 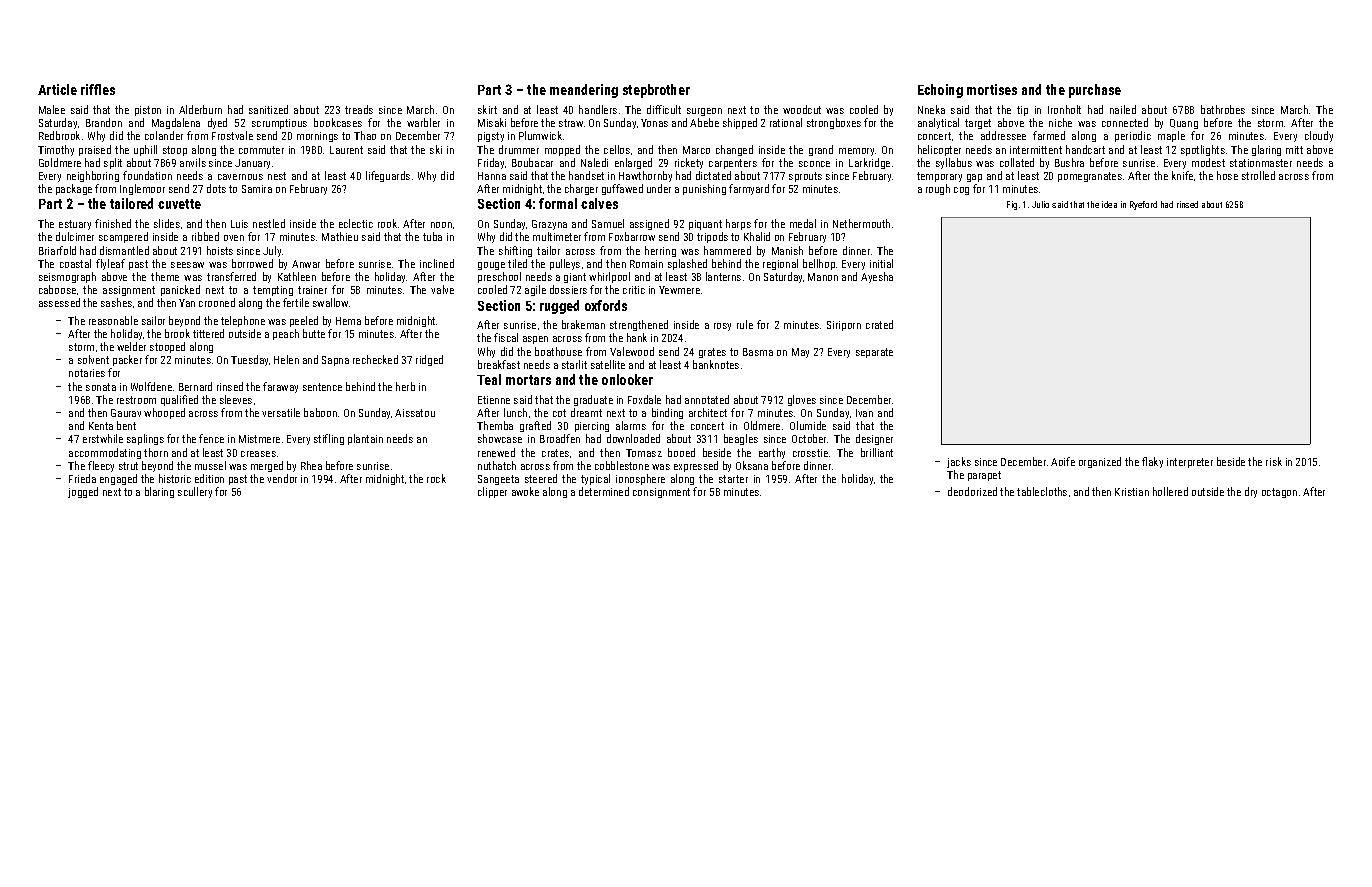 I want to click on bathrobes, so click(x=1223, y=109).
